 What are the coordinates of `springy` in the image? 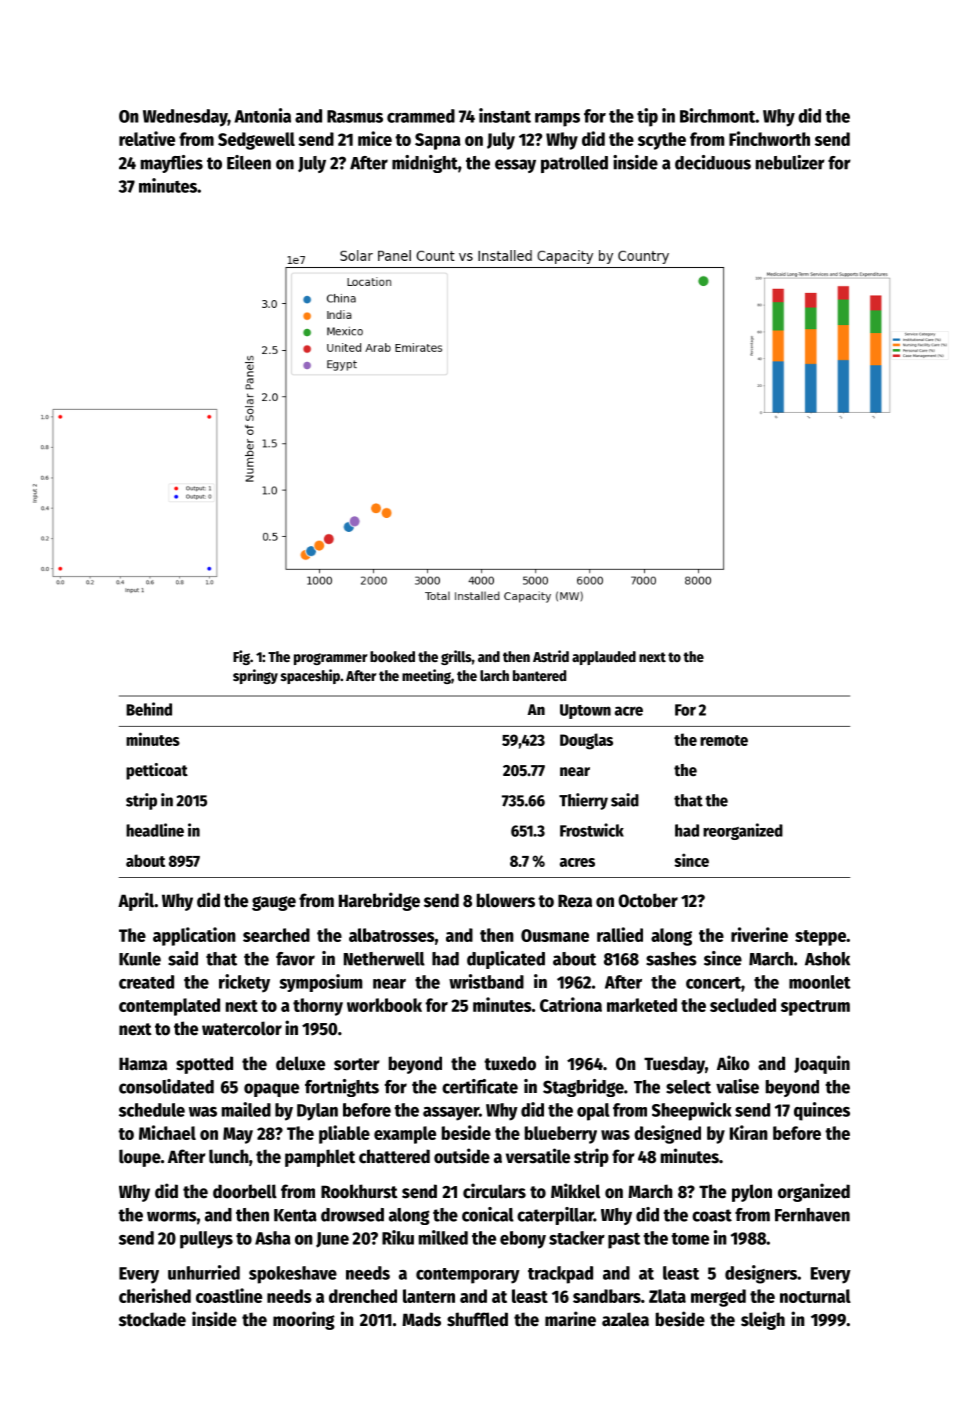 It's located at (255, 676).
